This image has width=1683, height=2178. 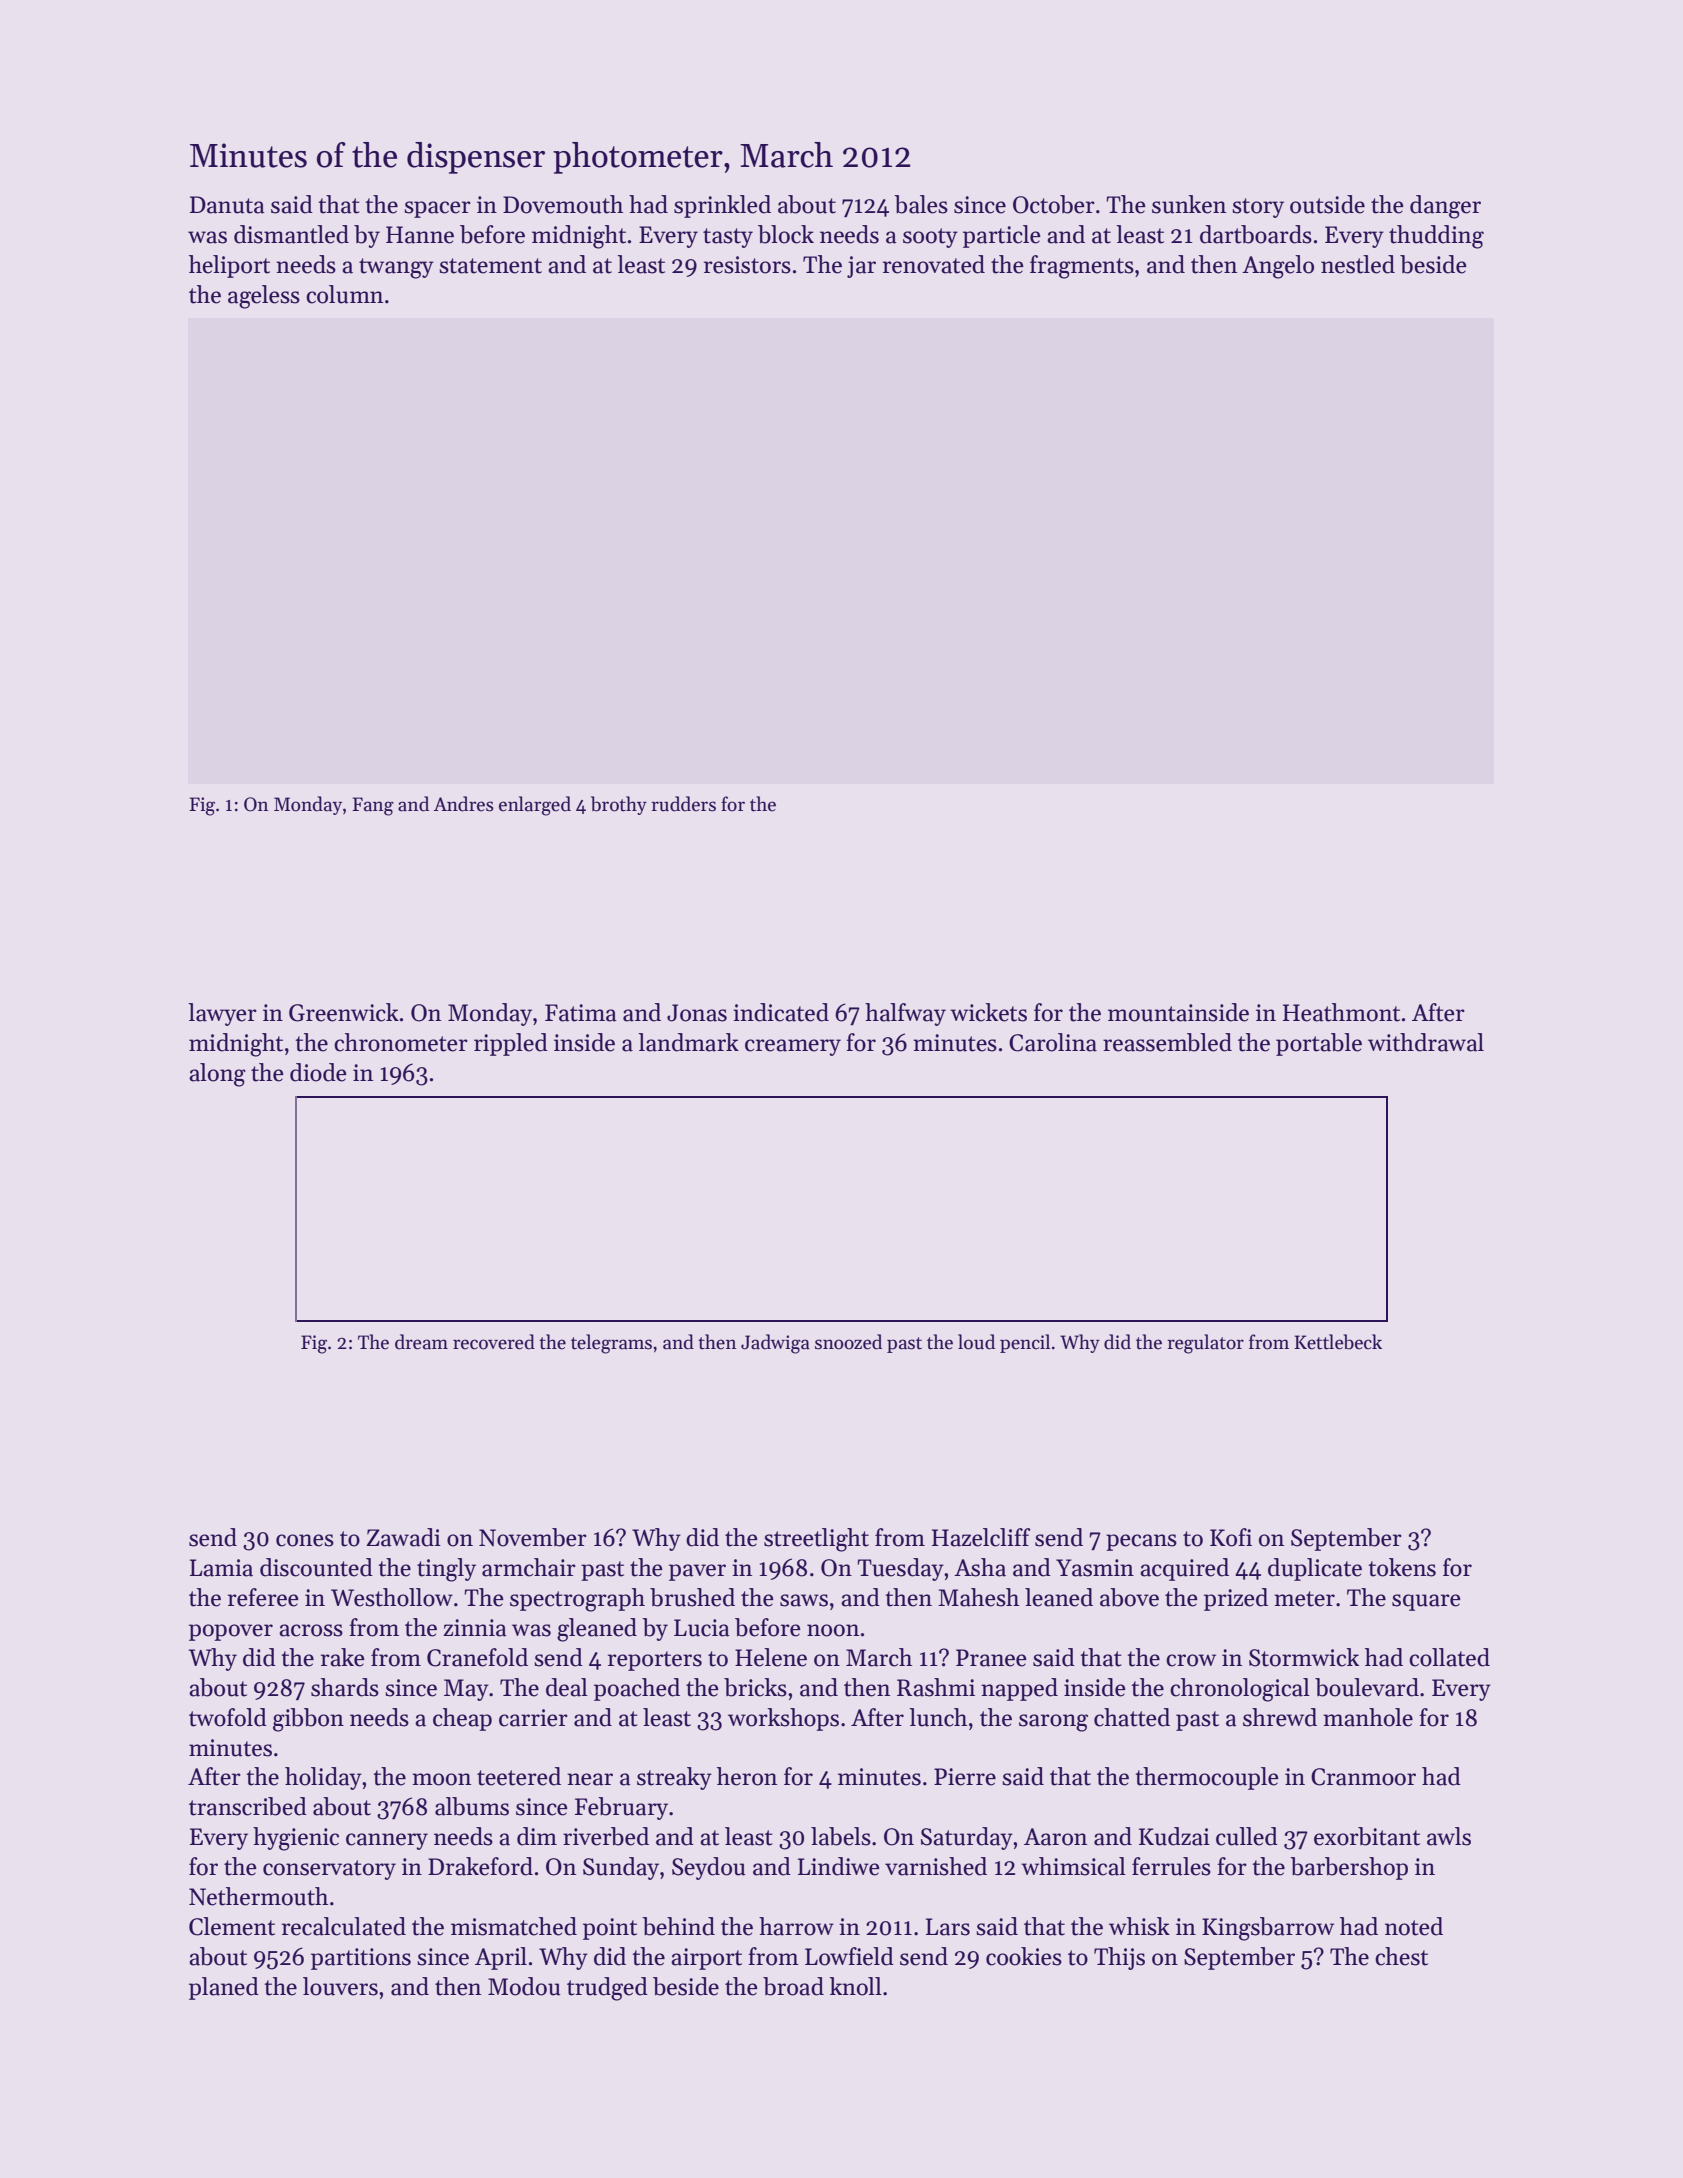 What do you see at coordinates (228, 1717) in the image?
I see `twofold` at bounding box center [228, 1717].
